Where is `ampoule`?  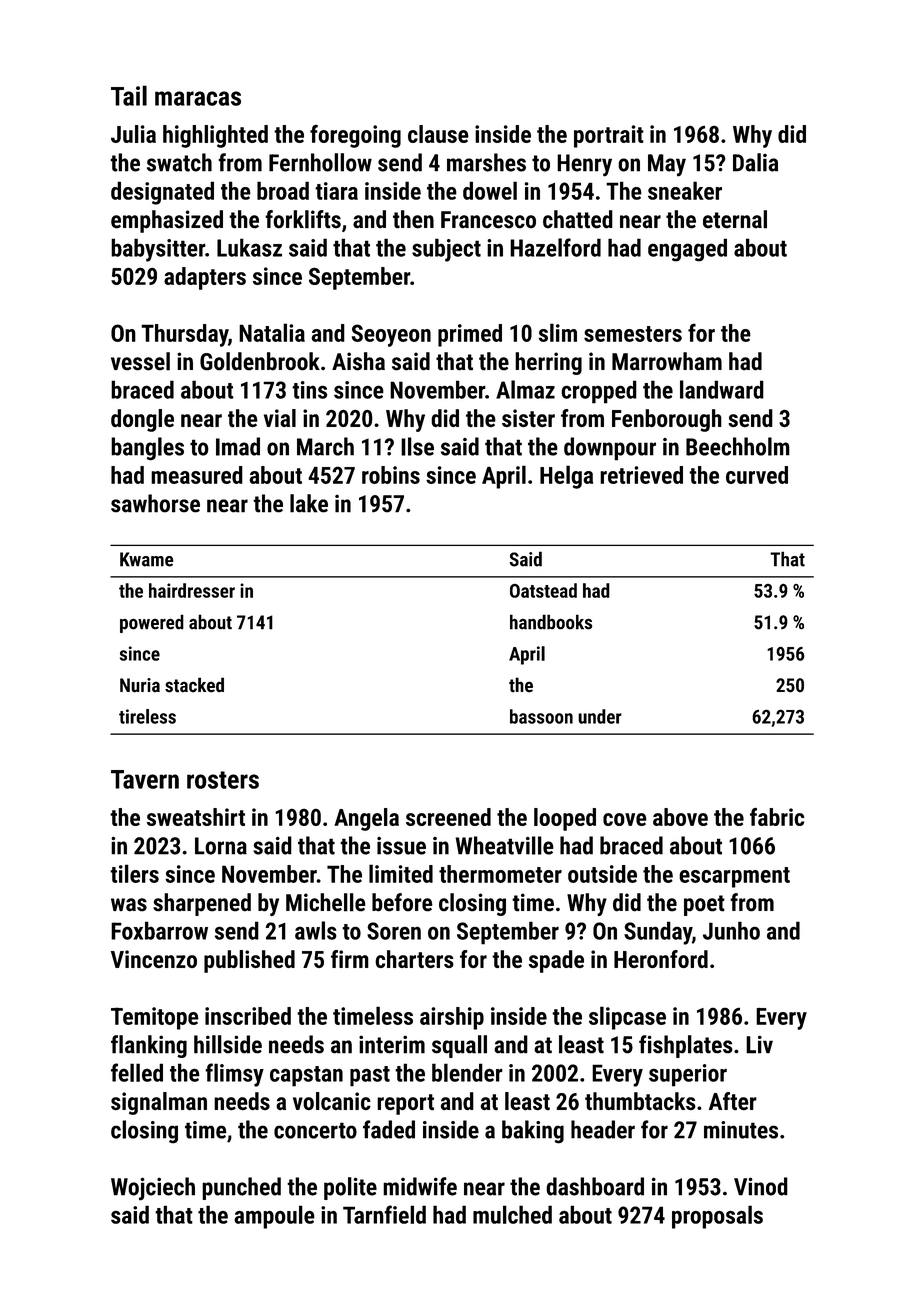 ampoule is located at coordinates (274, 1217).
